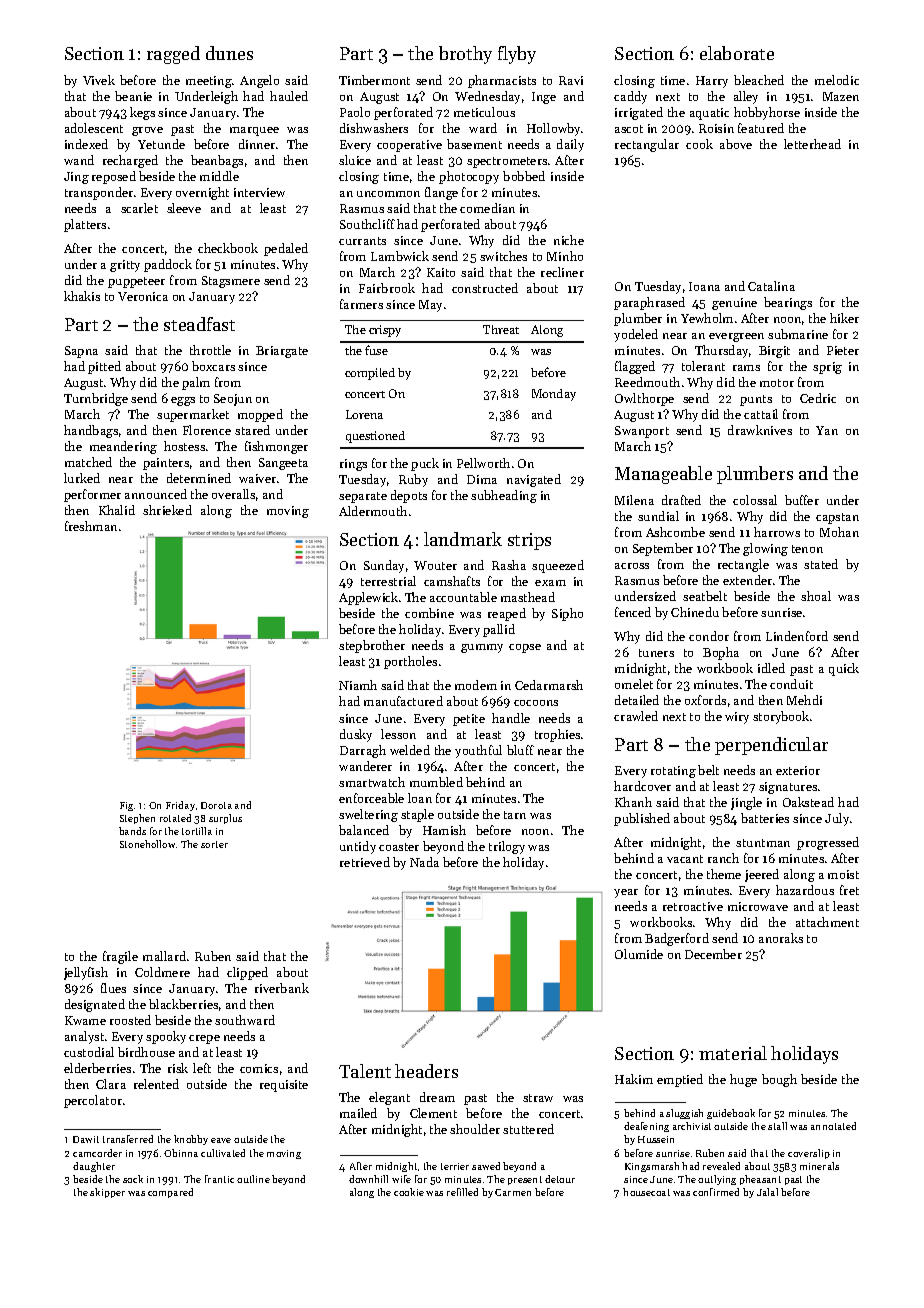 The height and width of the page is (1308, 924). What do you see at coordinates (681, 500) in the page?
I see `drafted` at bounding box center [681, 500].
